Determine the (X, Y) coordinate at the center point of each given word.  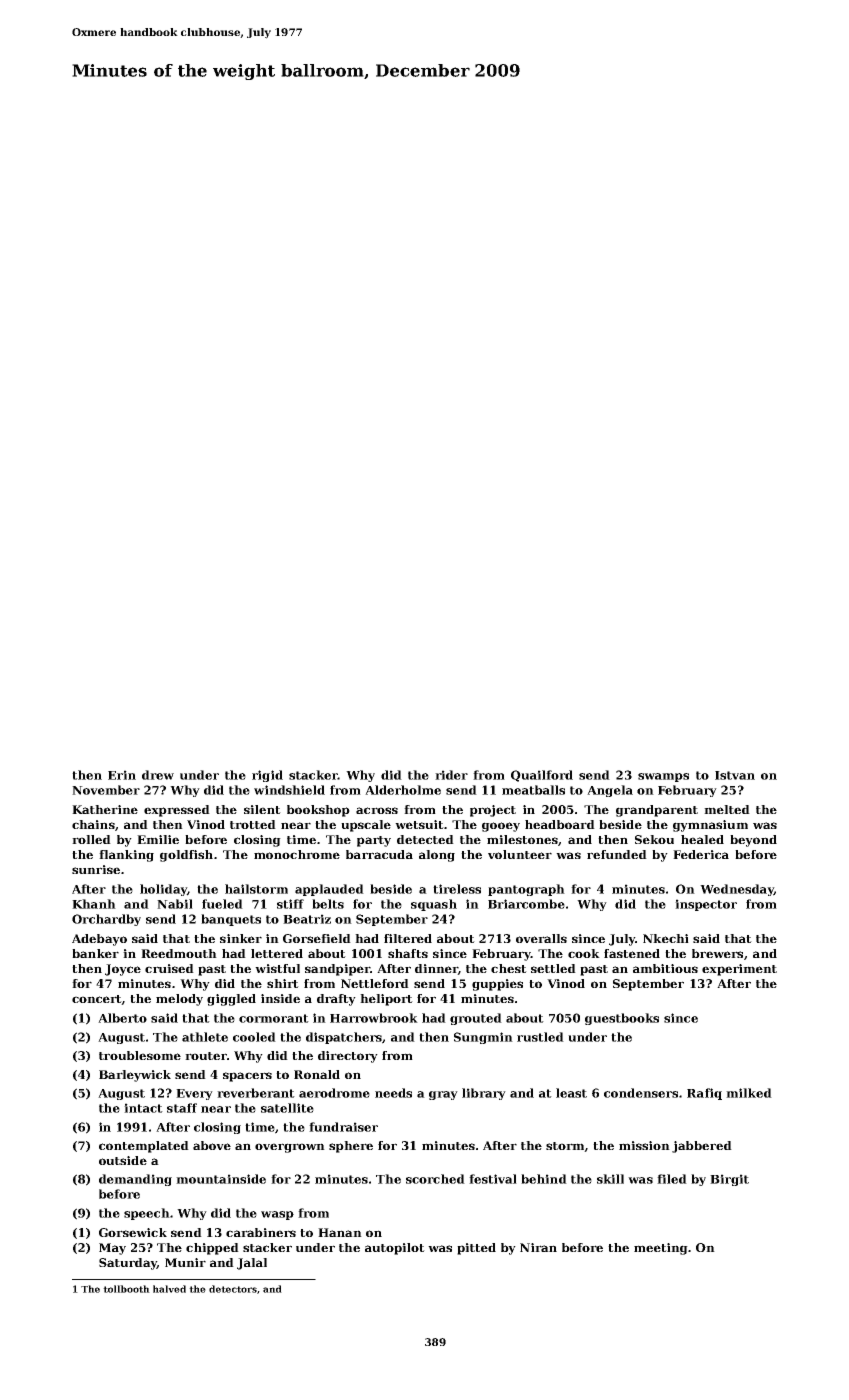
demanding (135, 1180)
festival (493, 1179)
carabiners (261, 1232)
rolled (91, 839)
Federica (701, 854)
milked (749, 1093)
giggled (231, 1000)
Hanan (340, 1232)
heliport (386, 1000)
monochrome (297, 854)
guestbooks (622, 1019)
